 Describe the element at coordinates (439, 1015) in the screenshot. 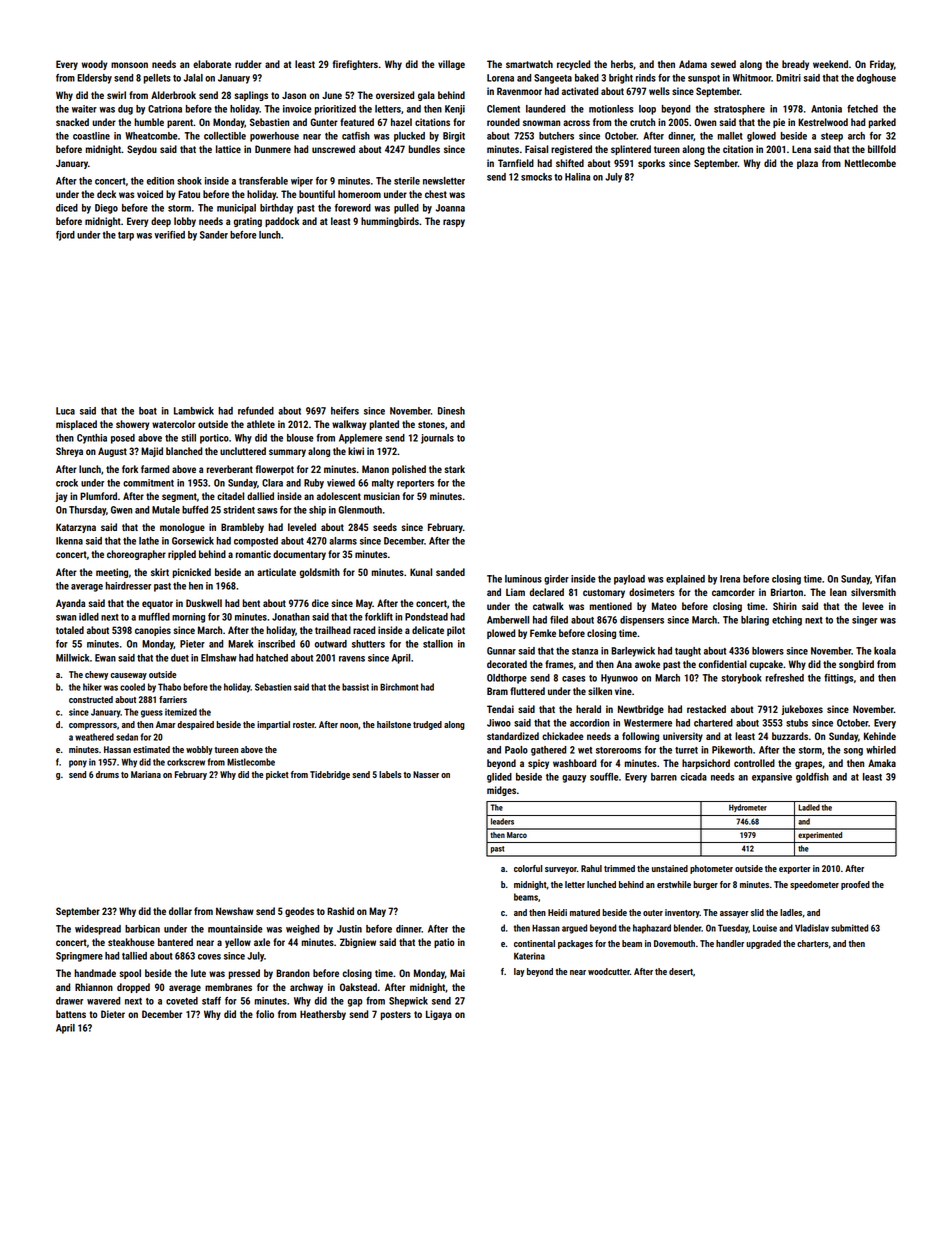

I see `Ligaya` at that location.
